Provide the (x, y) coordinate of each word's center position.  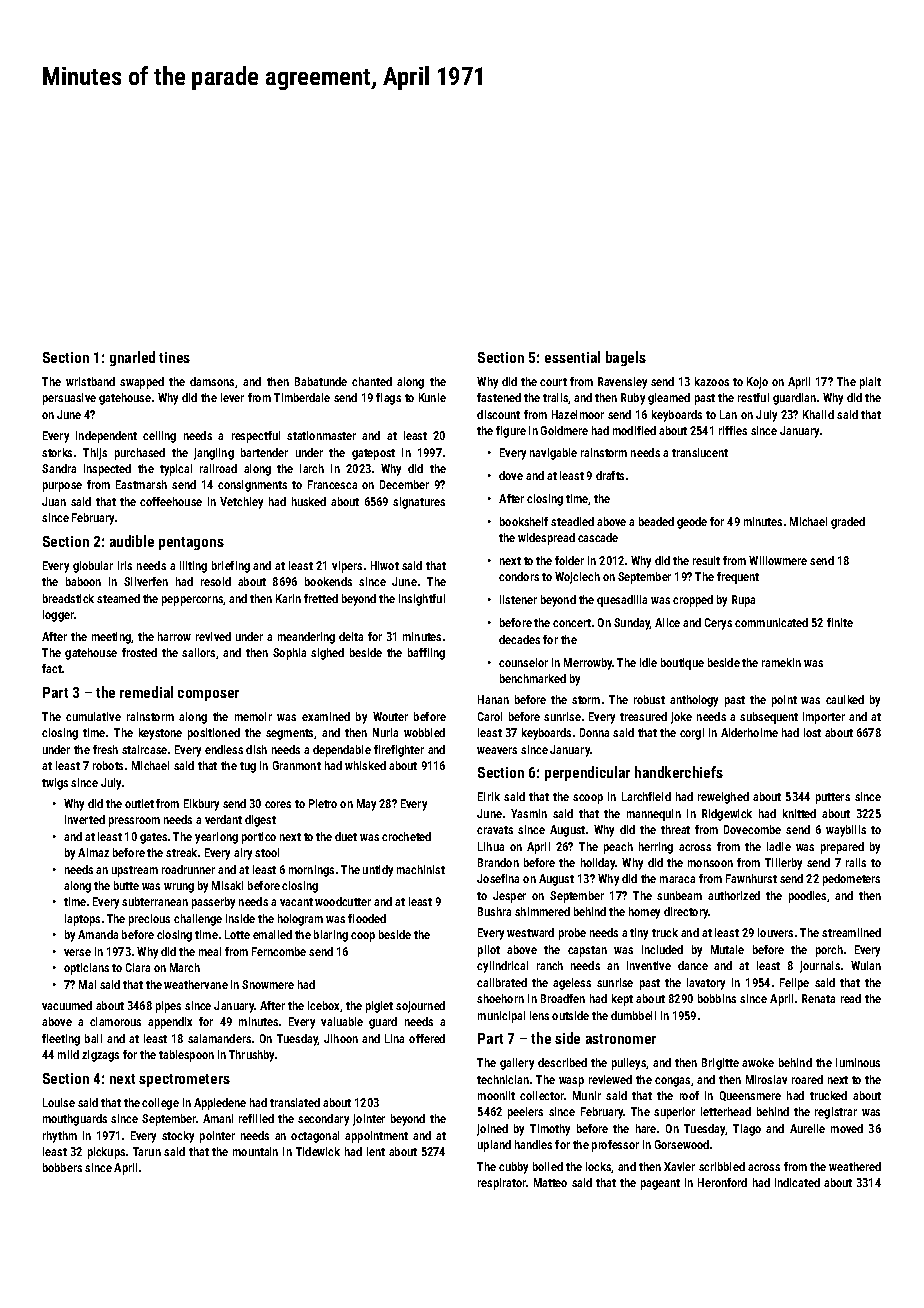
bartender (264, 452)
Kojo (757, 383)
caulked (845, 699)
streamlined (851, 932)
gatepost (373, 454)
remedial (146, 692)
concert (572, 623)
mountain (255, 1151)
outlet (139, 803)
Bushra (494, 911)
